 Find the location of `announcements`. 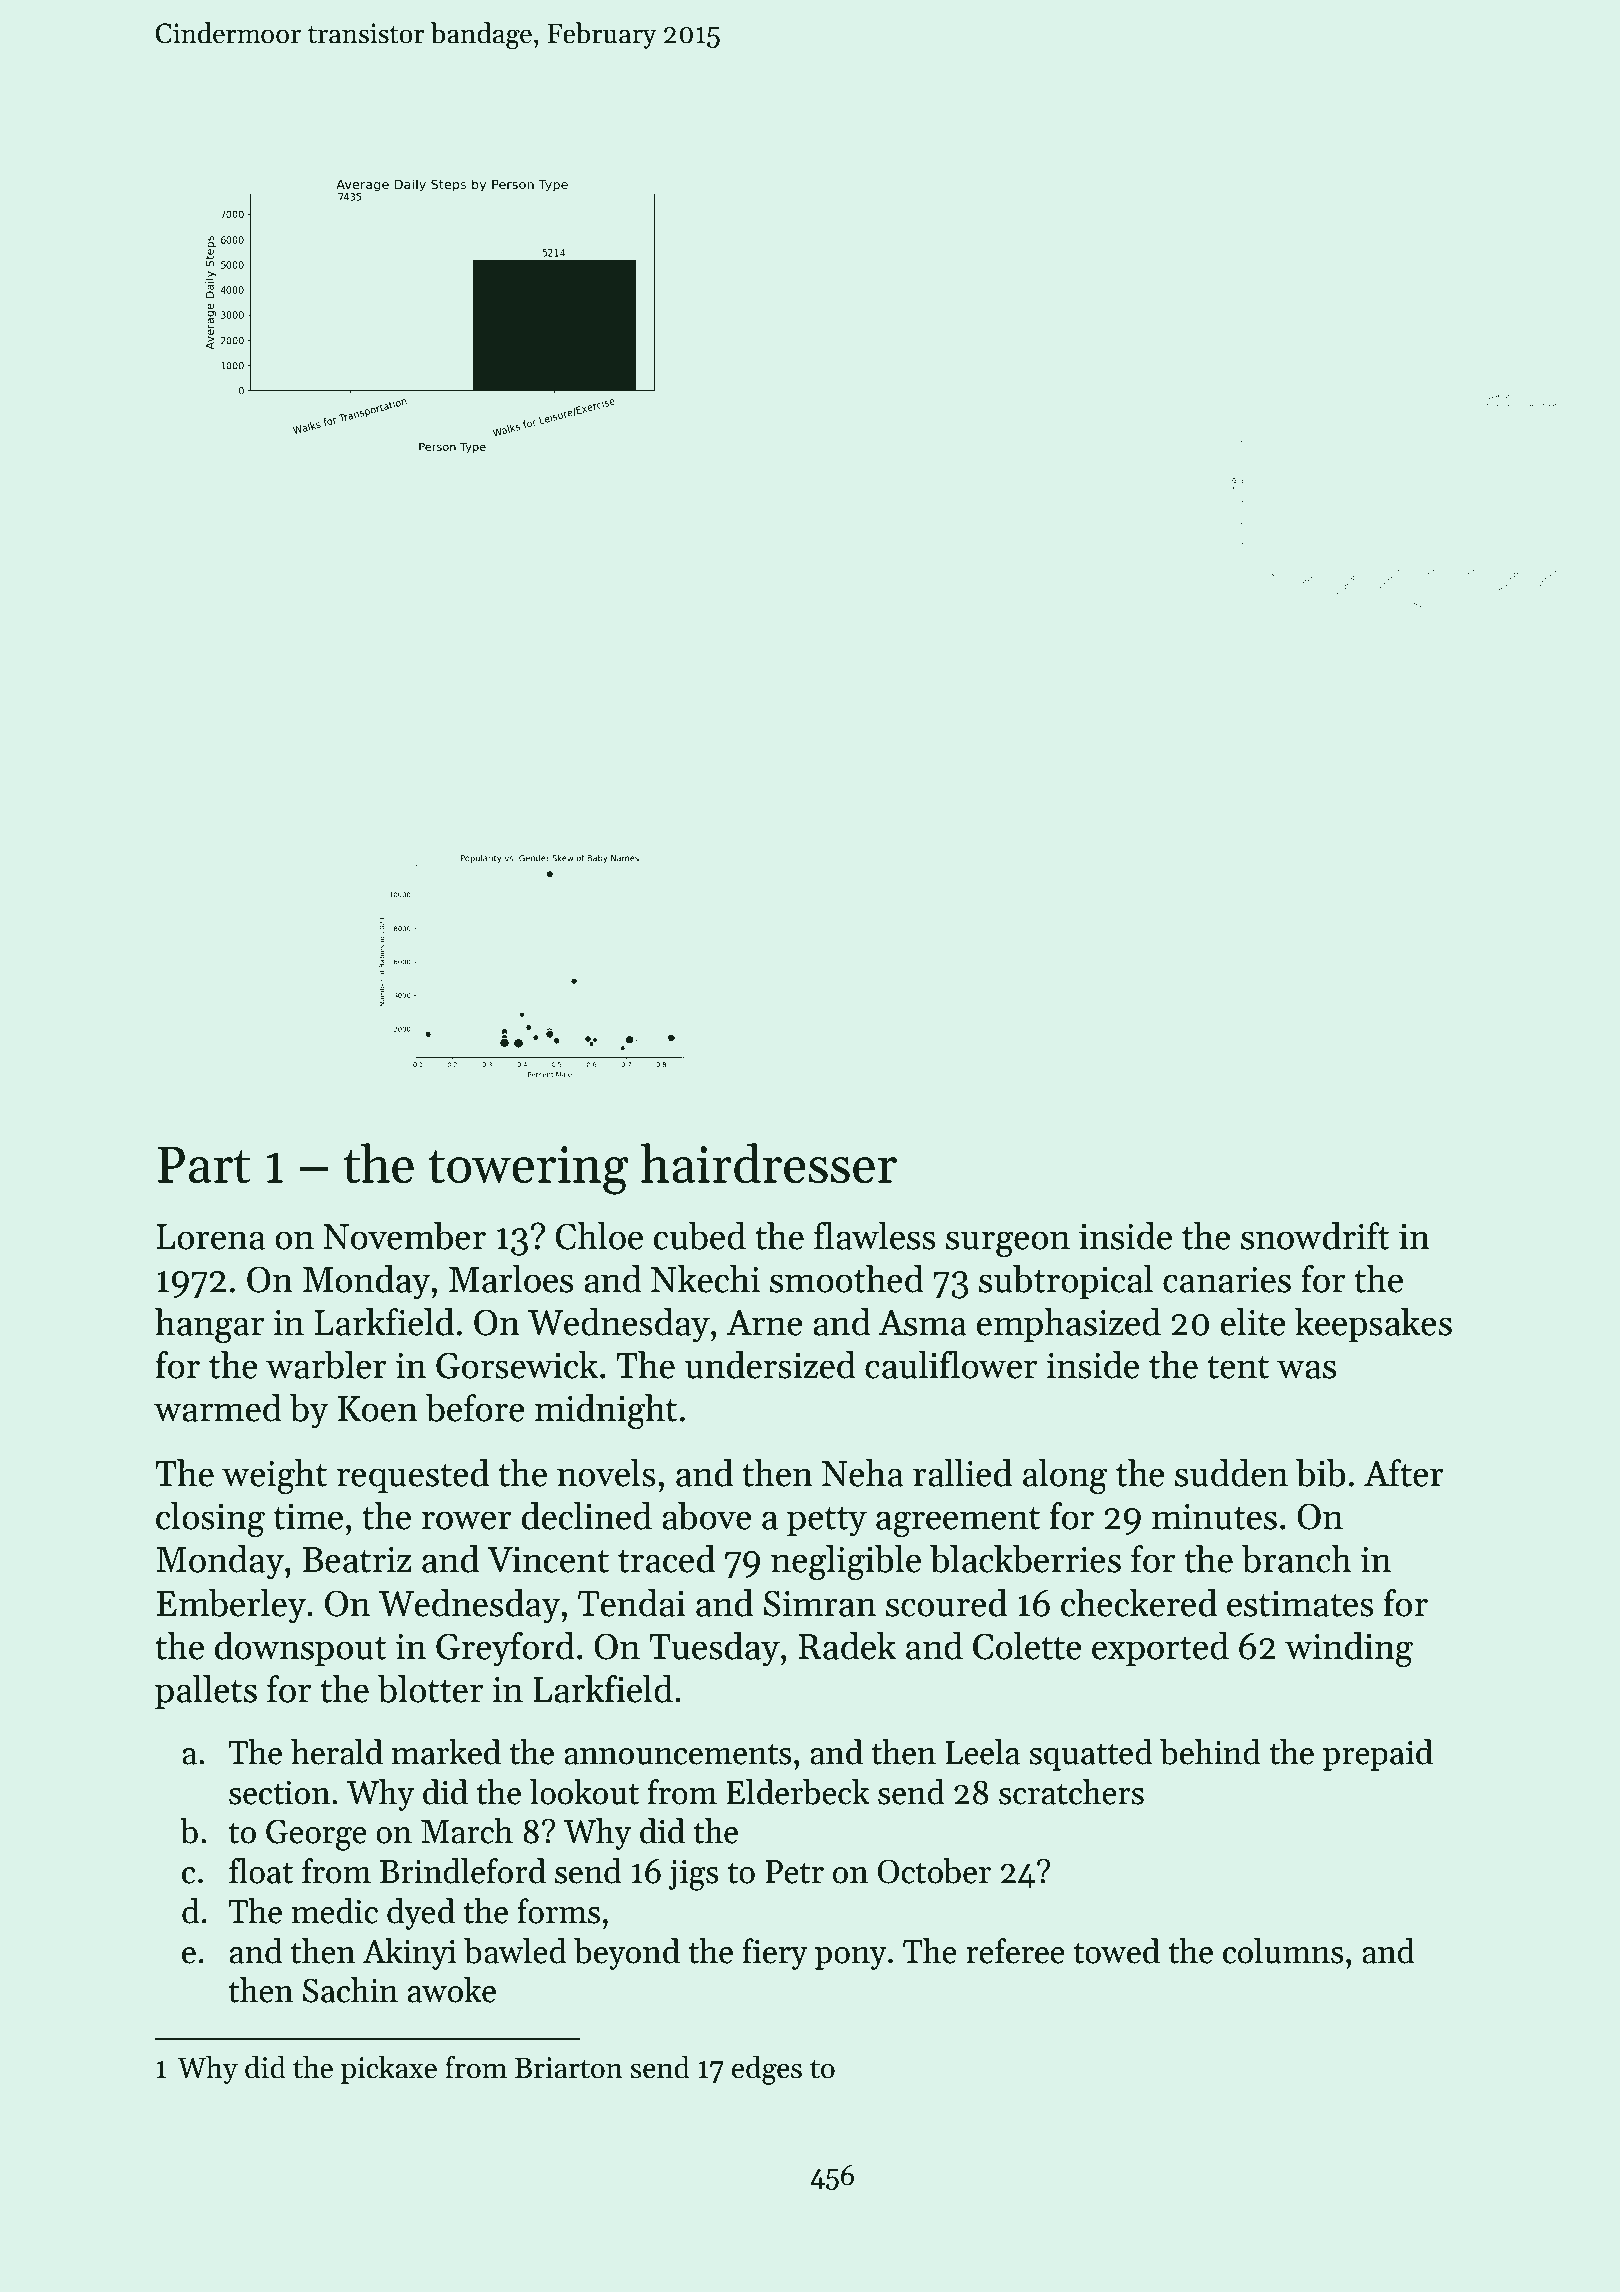

announcements is located at coordinates (678, 1754).
